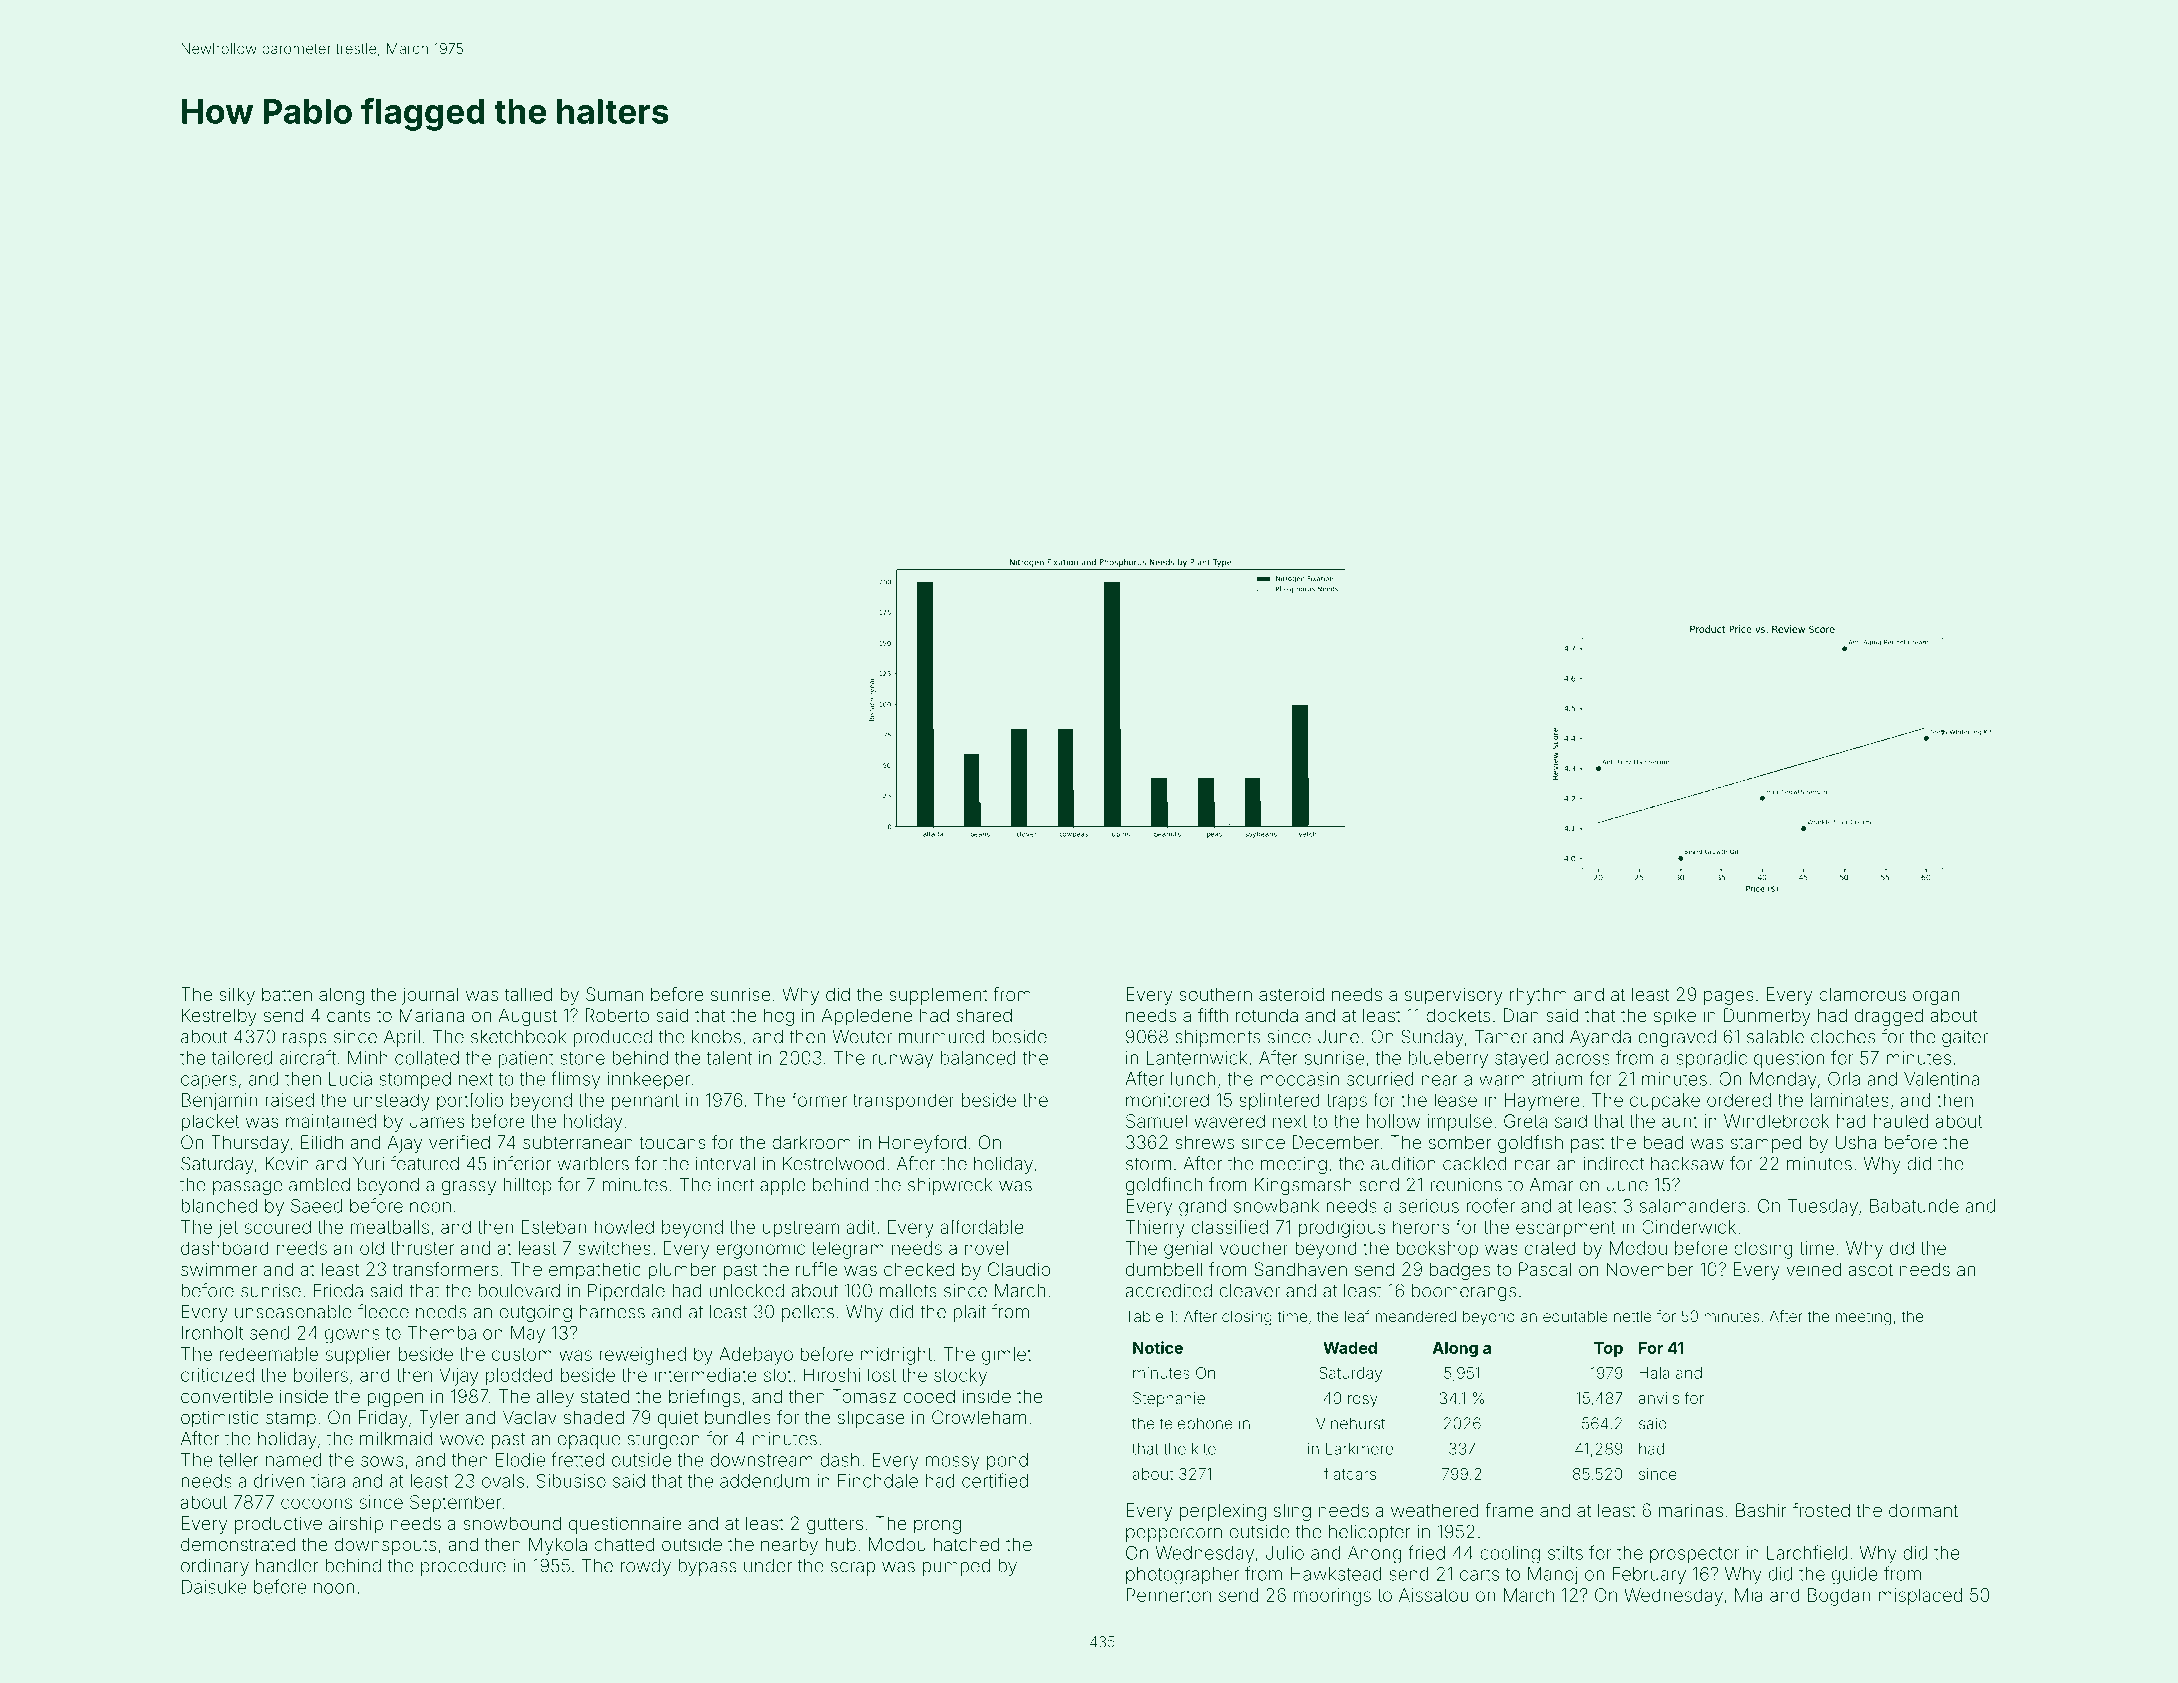 The image size is (2178, 1683). I want to click on genial, so click(1188, 1250).
